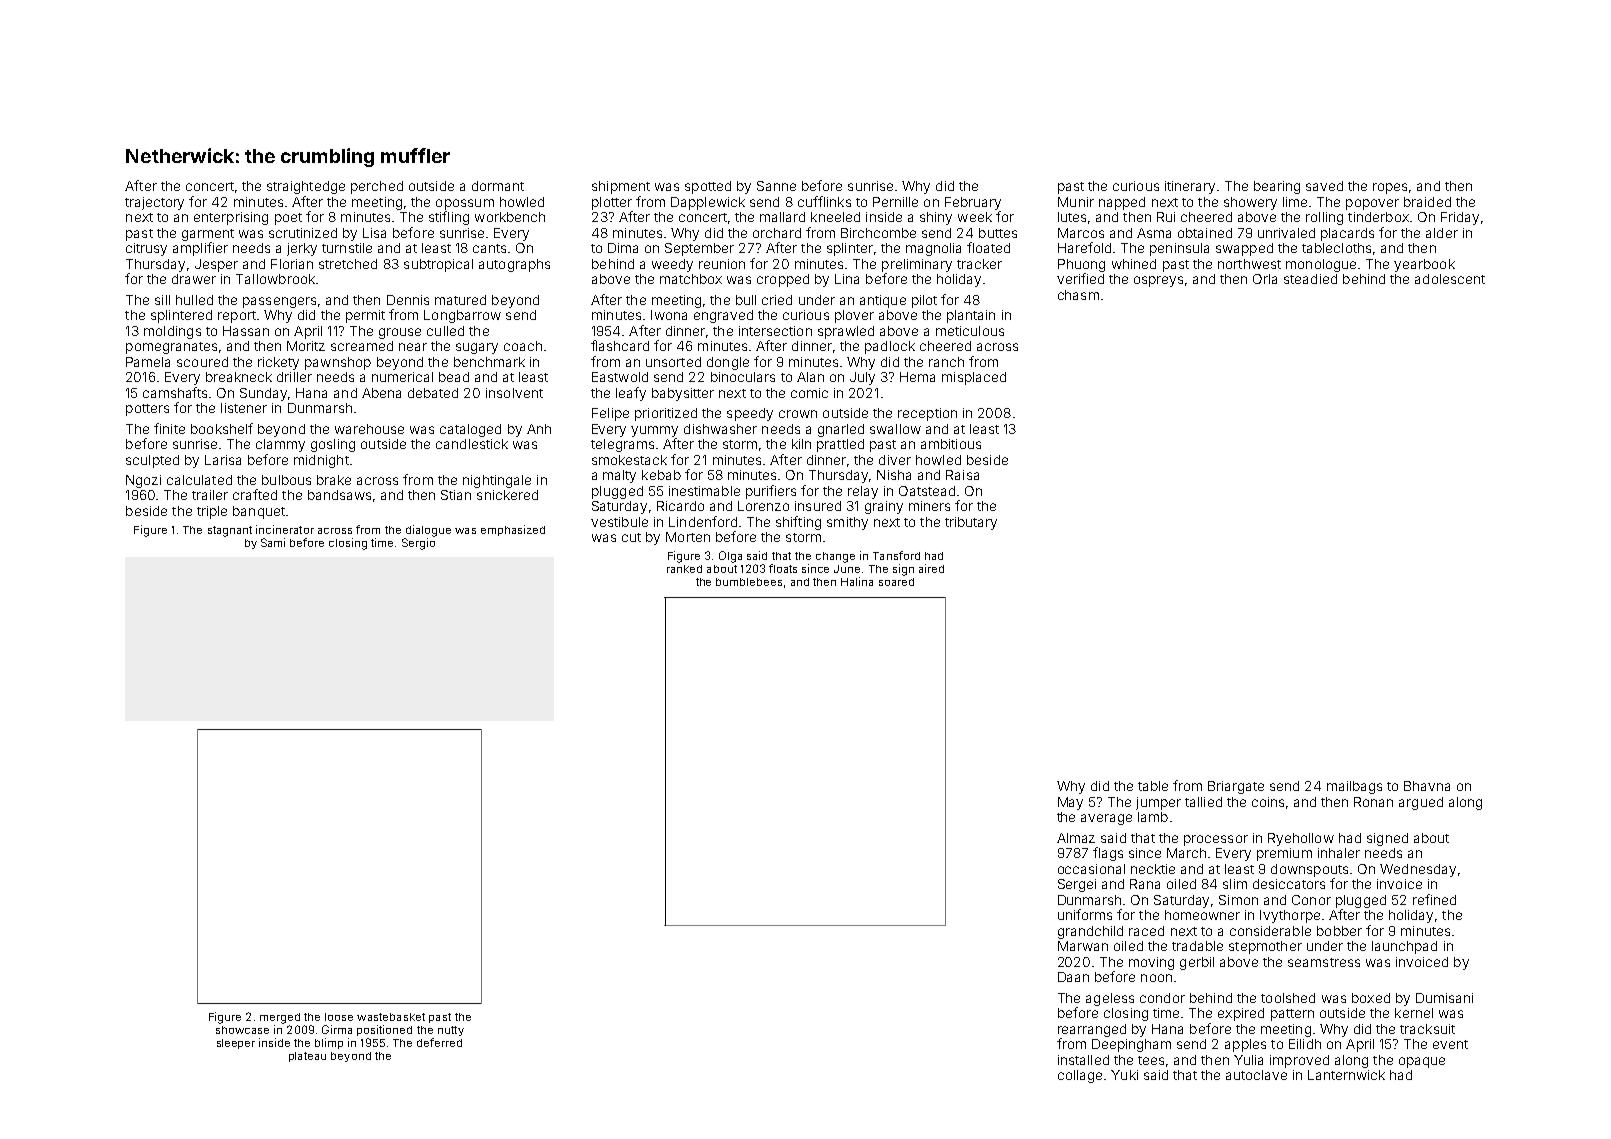 The image size is (1611, 1139). Describe the element at coordinates (498, 186) in the document. I see `dormant` at that location.
